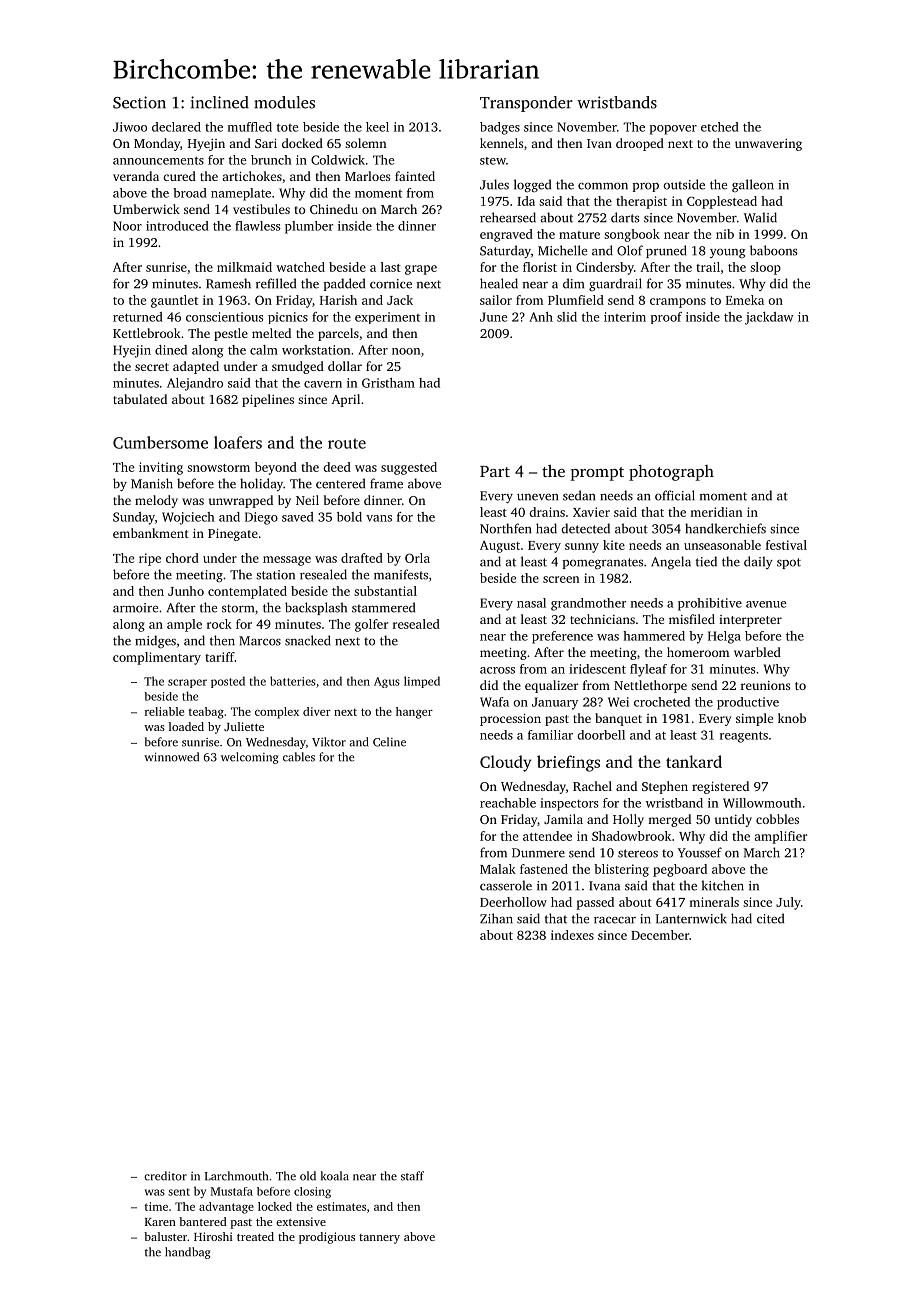 The height and width of the screenshot is (1308, 924). What do you see at coordinates (260, 641) in the screenshot?
I see `Marcos` at bounding box center [260, 641].
